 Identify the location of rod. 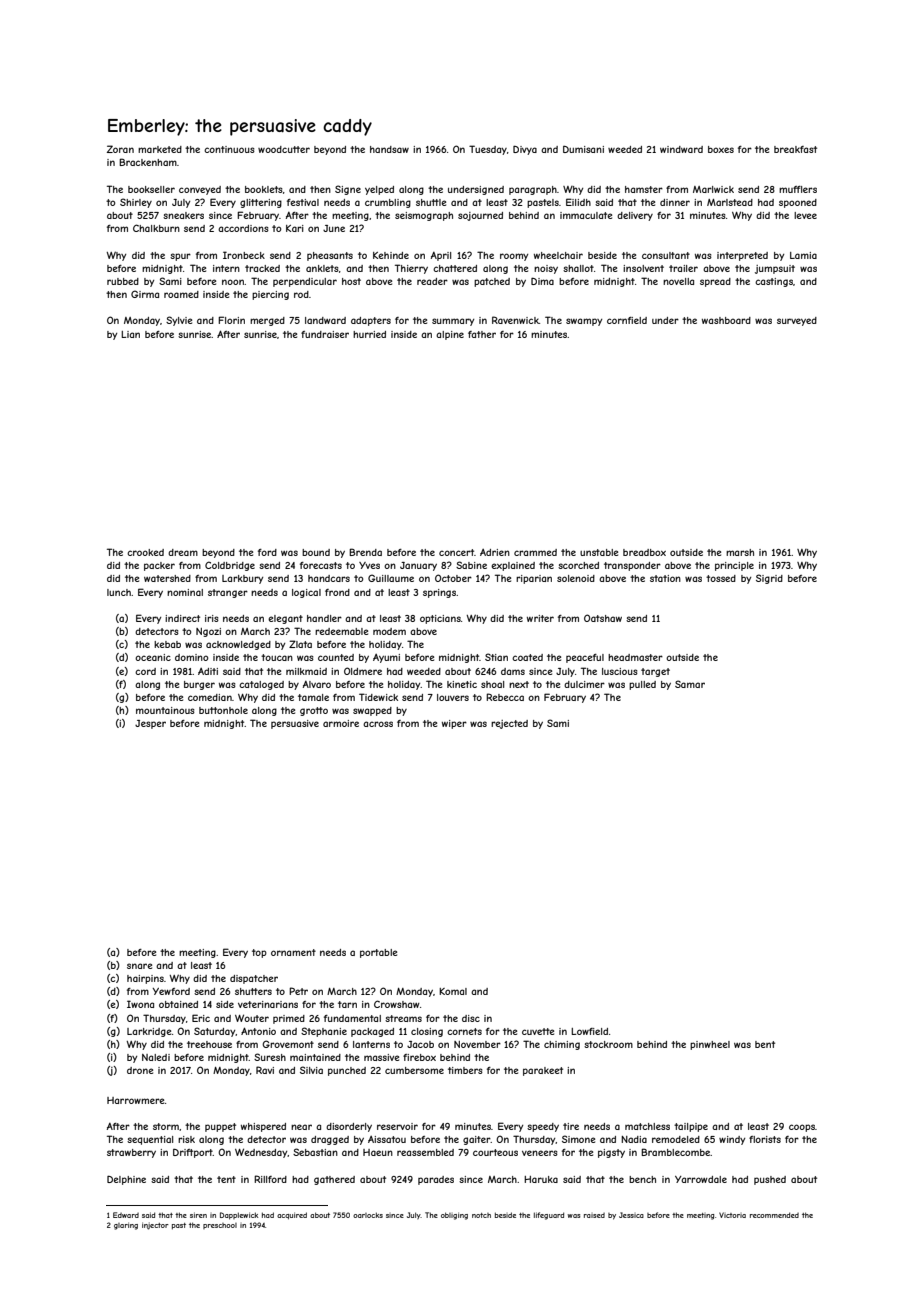
(301, 294).
